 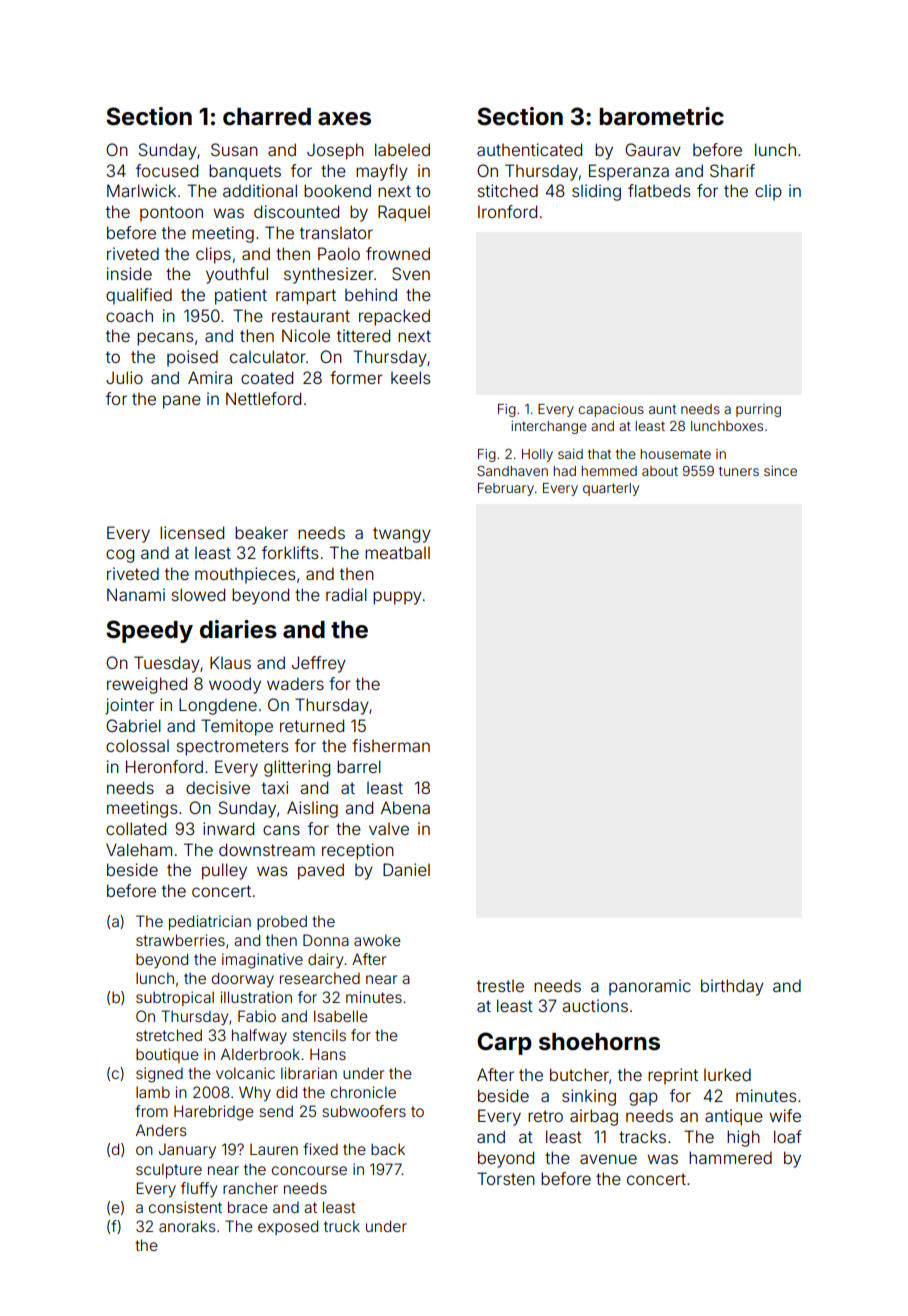 What do you see at coordinates (659, 190) in the page?
I see `flatbeds` at bounding box center [659, 190].
